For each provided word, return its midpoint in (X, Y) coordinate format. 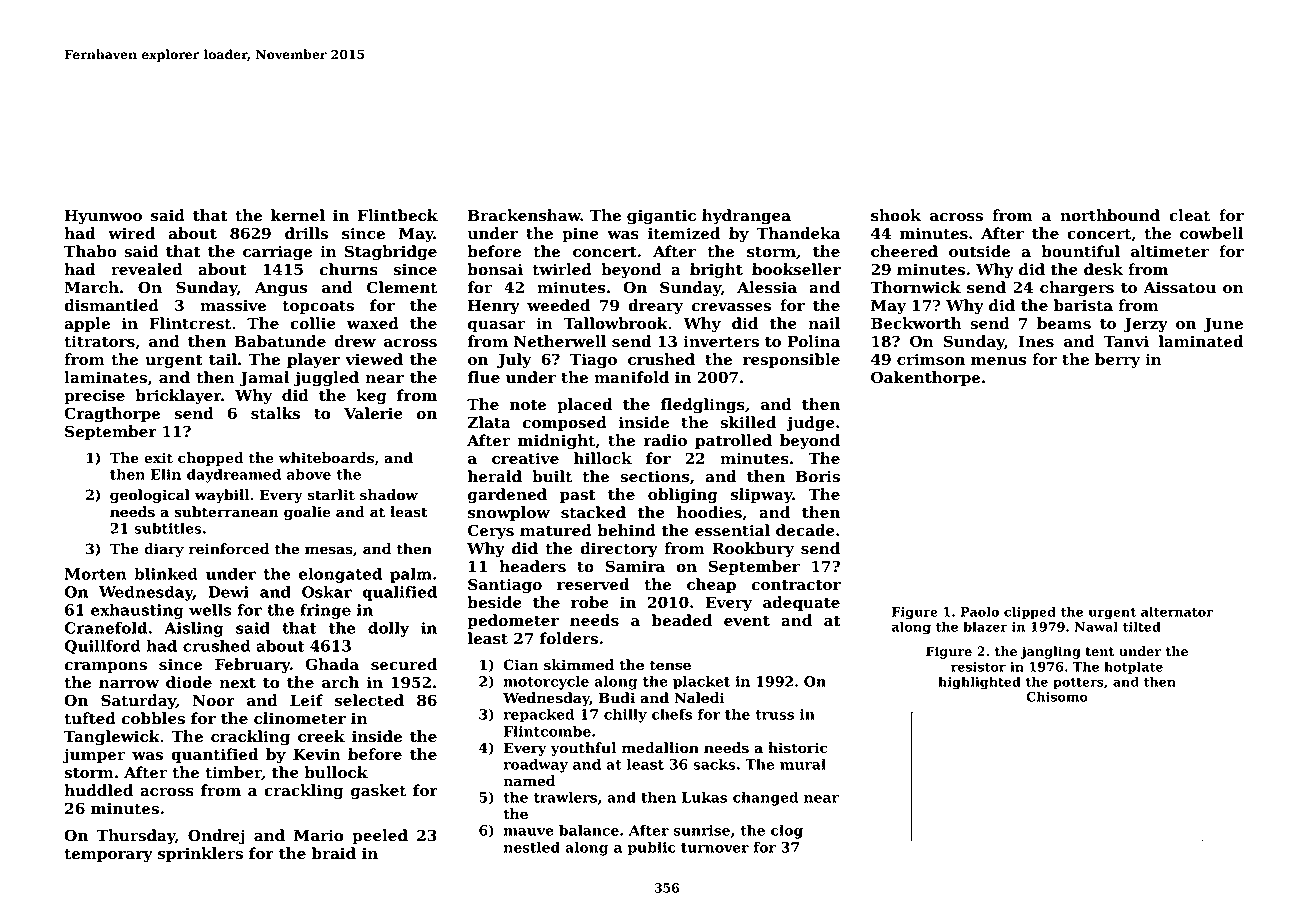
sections (655, 476)
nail (824, 323)
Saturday (138, 702)
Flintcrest (190, 323)
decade (805, 530)
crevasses (731, 307)
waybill (222, 496)
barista (1083, 305)
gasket (378, 792)
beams (1064, 323)
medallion (660, 748)
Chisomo (1057, 696)
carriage (278, 253)
